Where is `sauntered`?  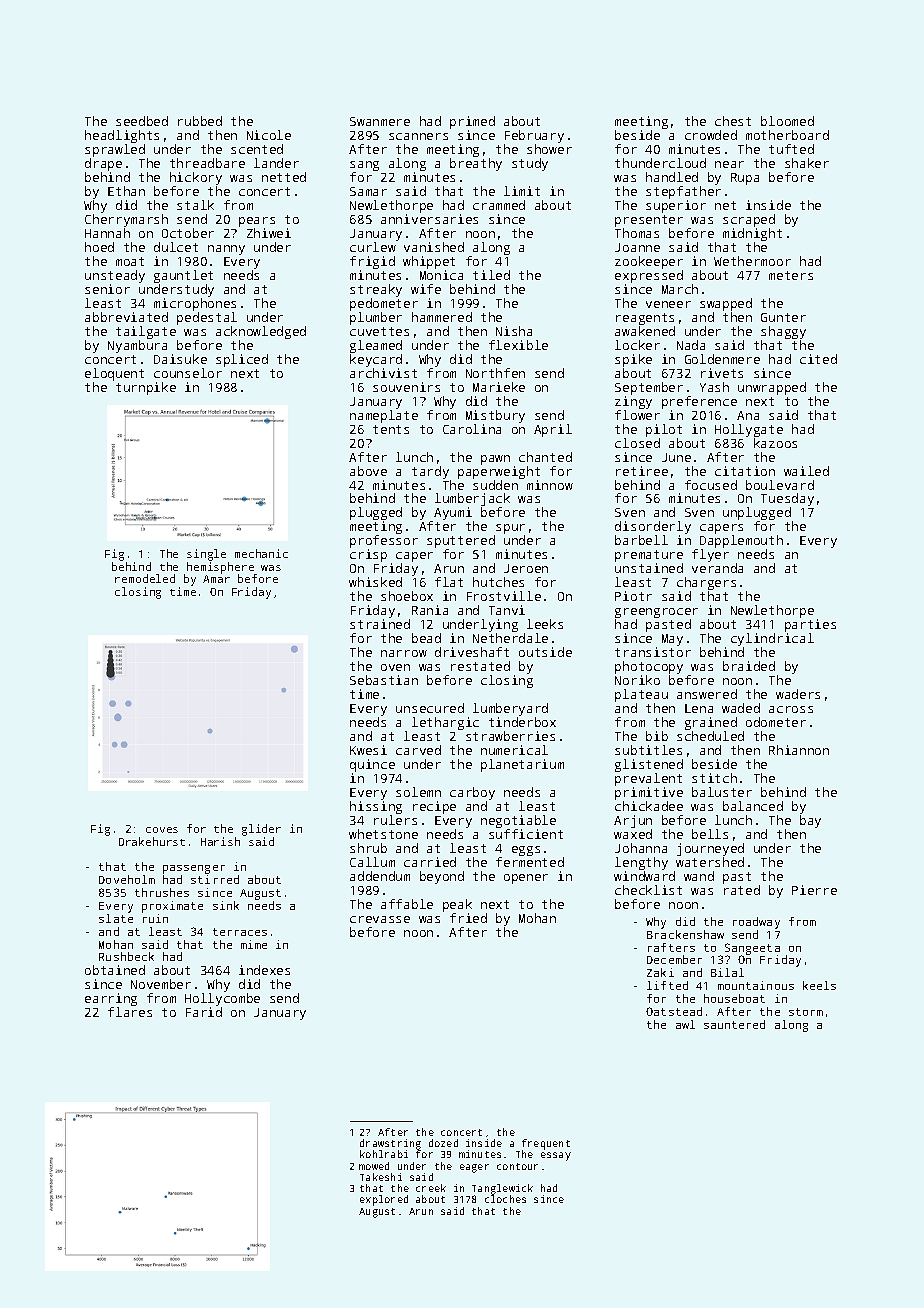
sauntered is located at coordinates (734, 1024).
